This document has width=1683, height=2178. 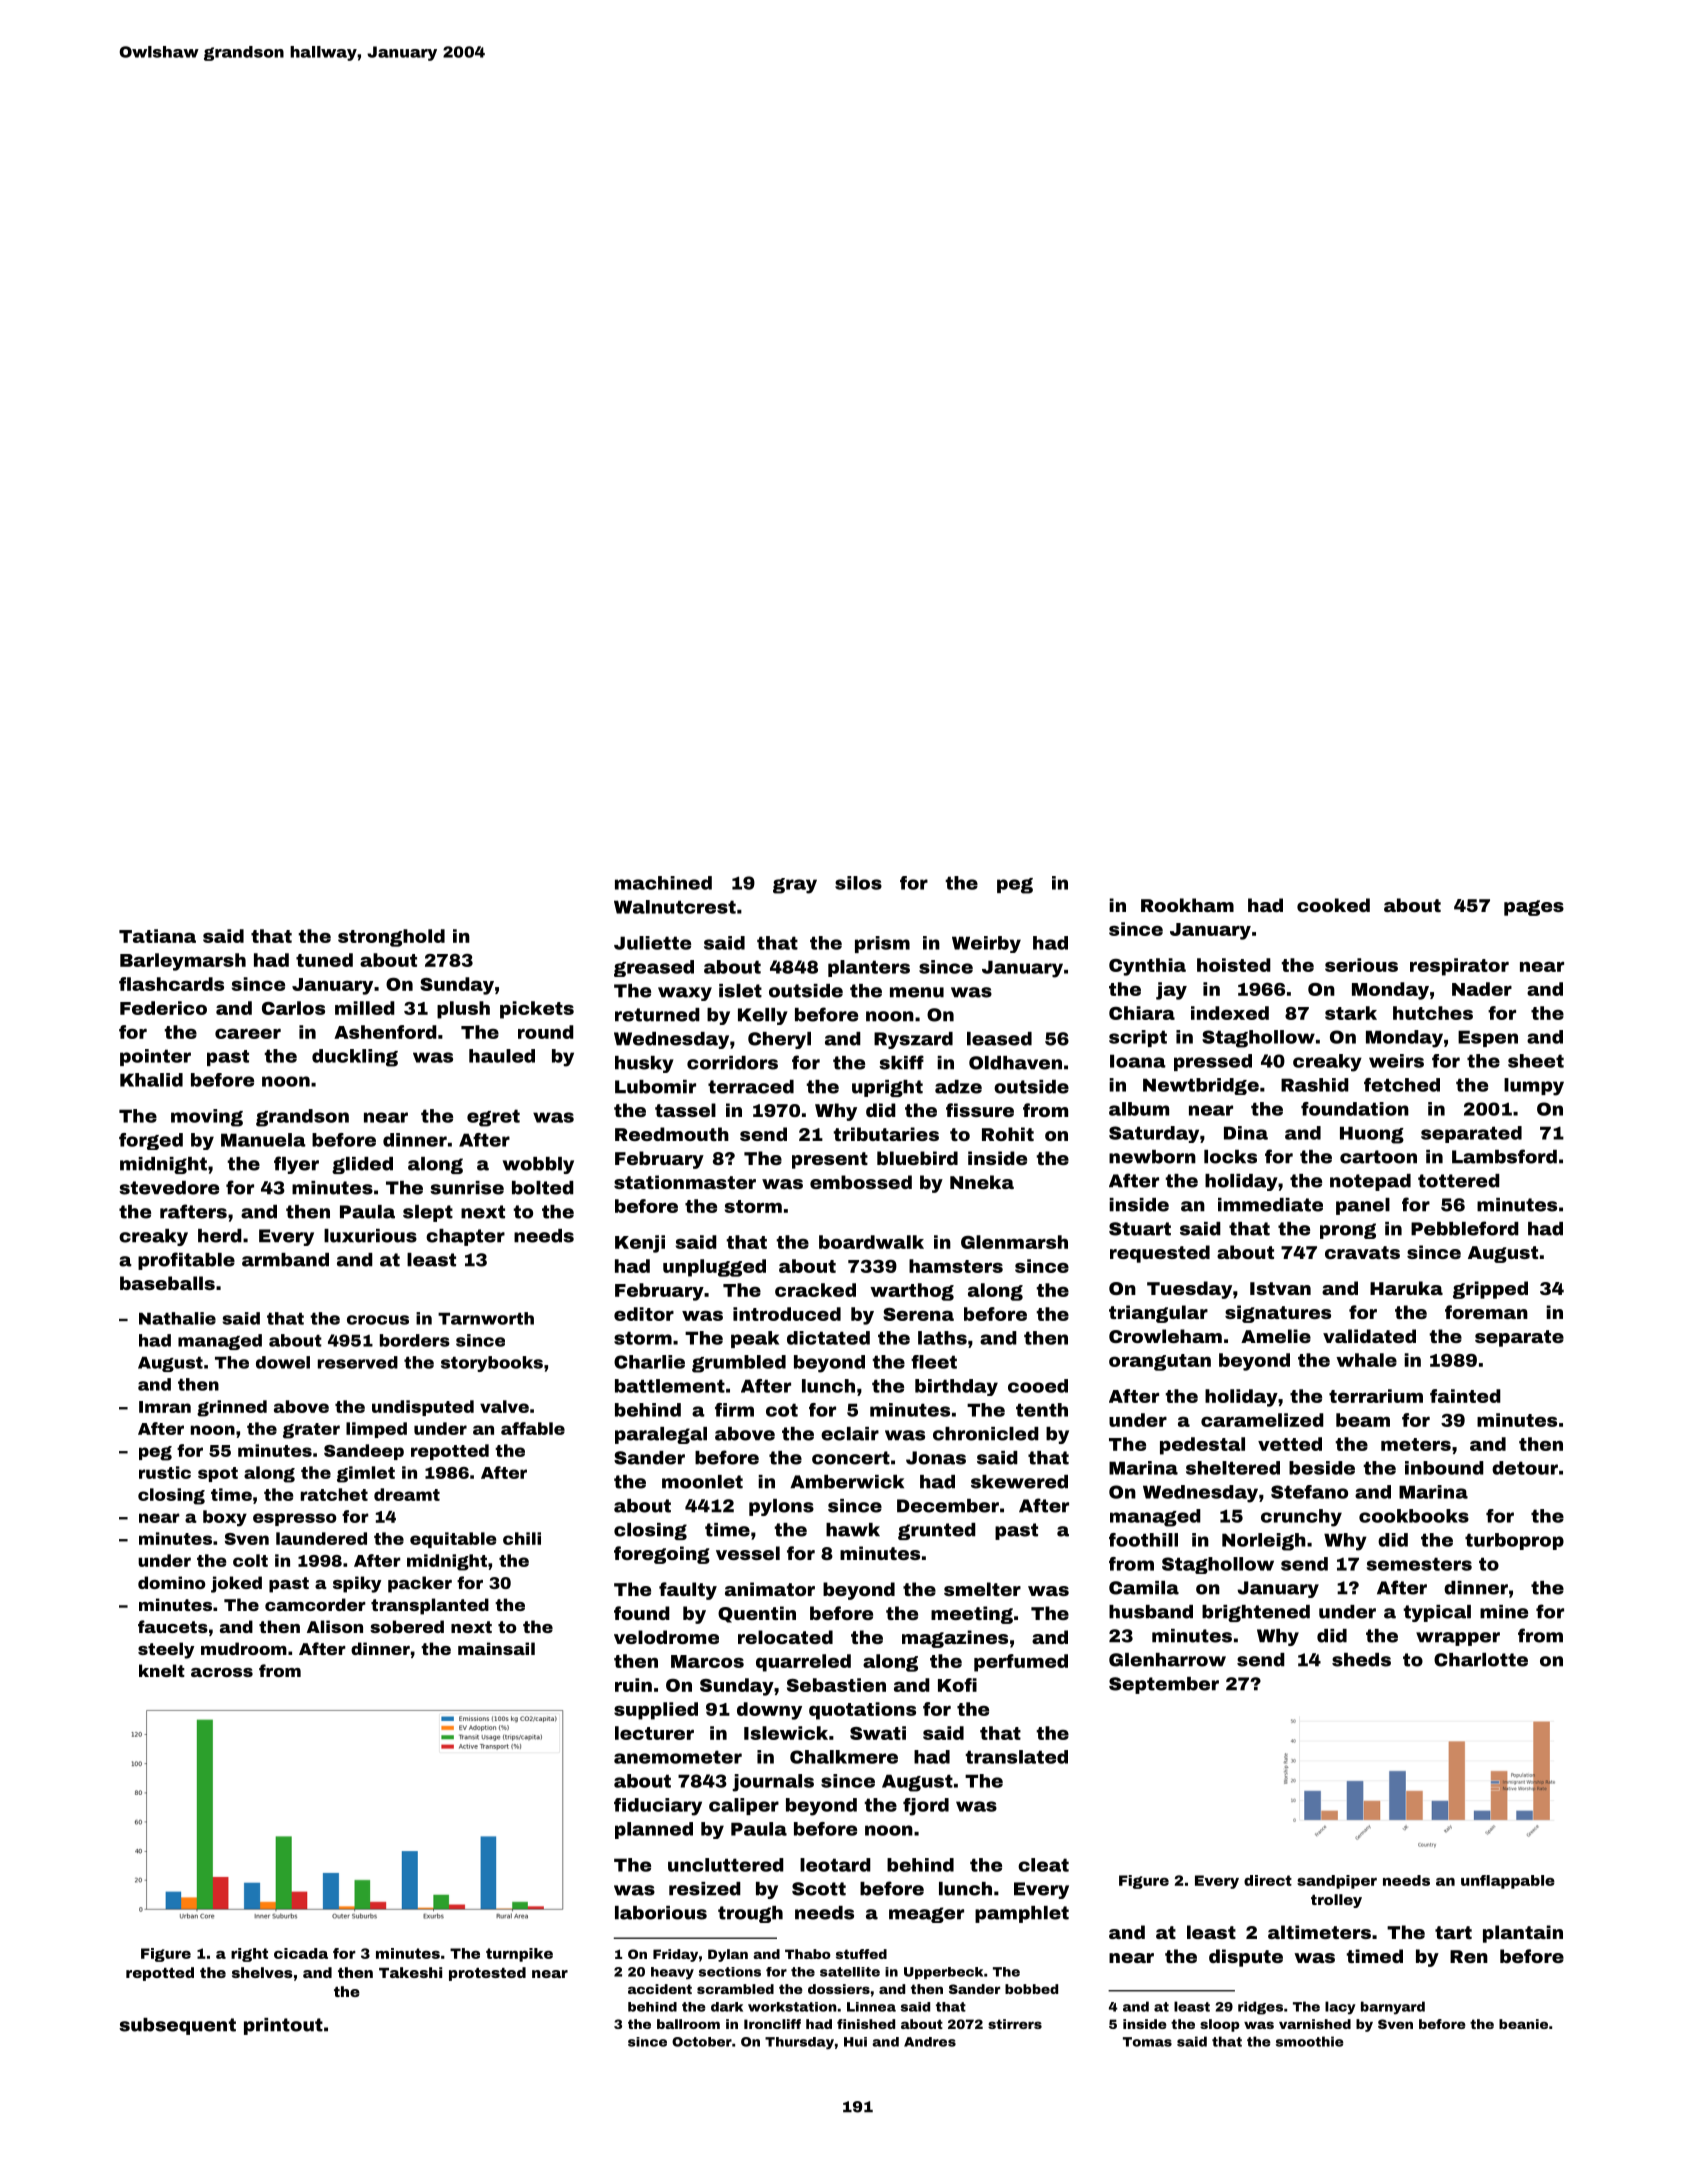 What do you see at coordinates (1402, 1085) in the document?
I see `fetched` at bounding box center [1402, 1085].
